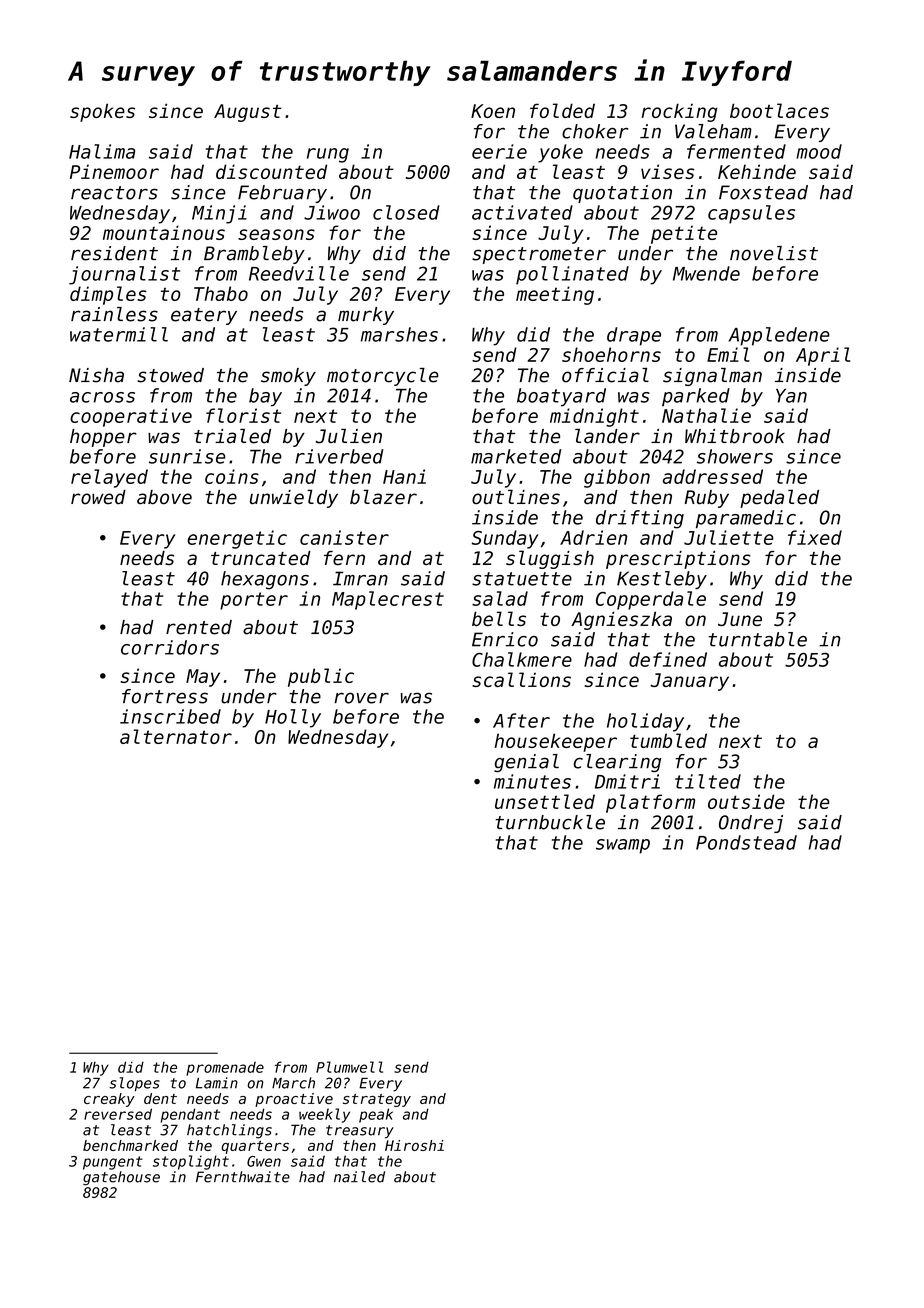  What do you see at coordinates (550, 822) in the image?
I see `turnbuckle` at bounding box center [550, 822].
